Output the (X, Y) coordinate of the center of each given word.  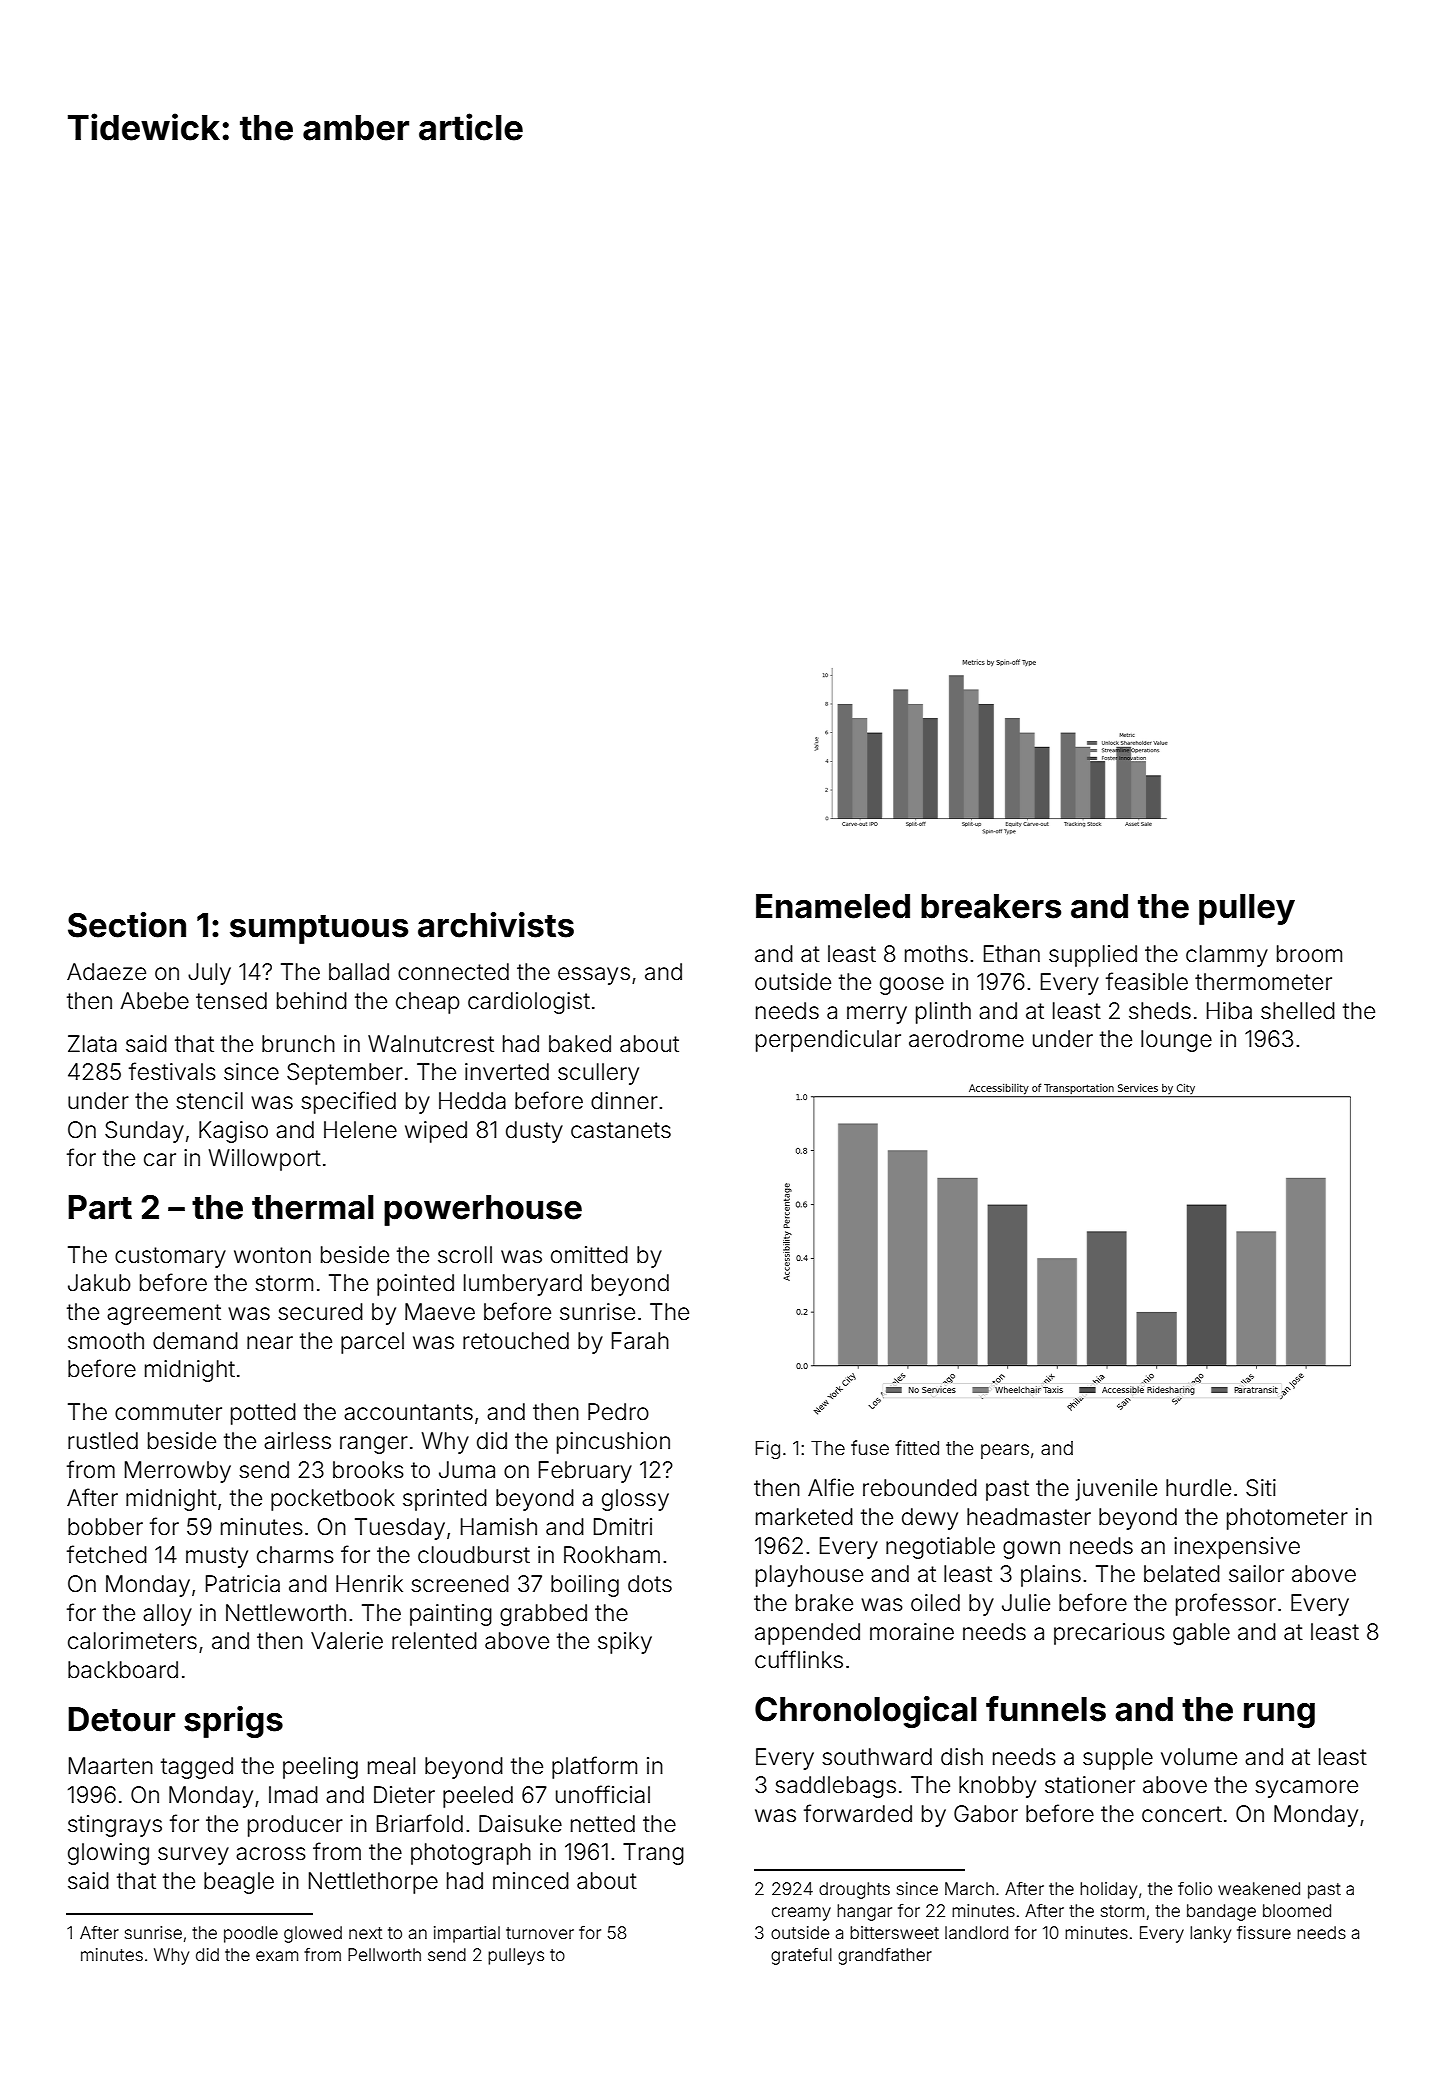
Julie (1026, 1603)
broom (1309, 954)
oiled (935, 1603)
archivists (496, 925)
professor (1226, 1604)
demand (195, 1341)
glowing (108, 1854)
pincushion (613, 1443)
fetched (107, 1554)
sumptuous (319, 929)
